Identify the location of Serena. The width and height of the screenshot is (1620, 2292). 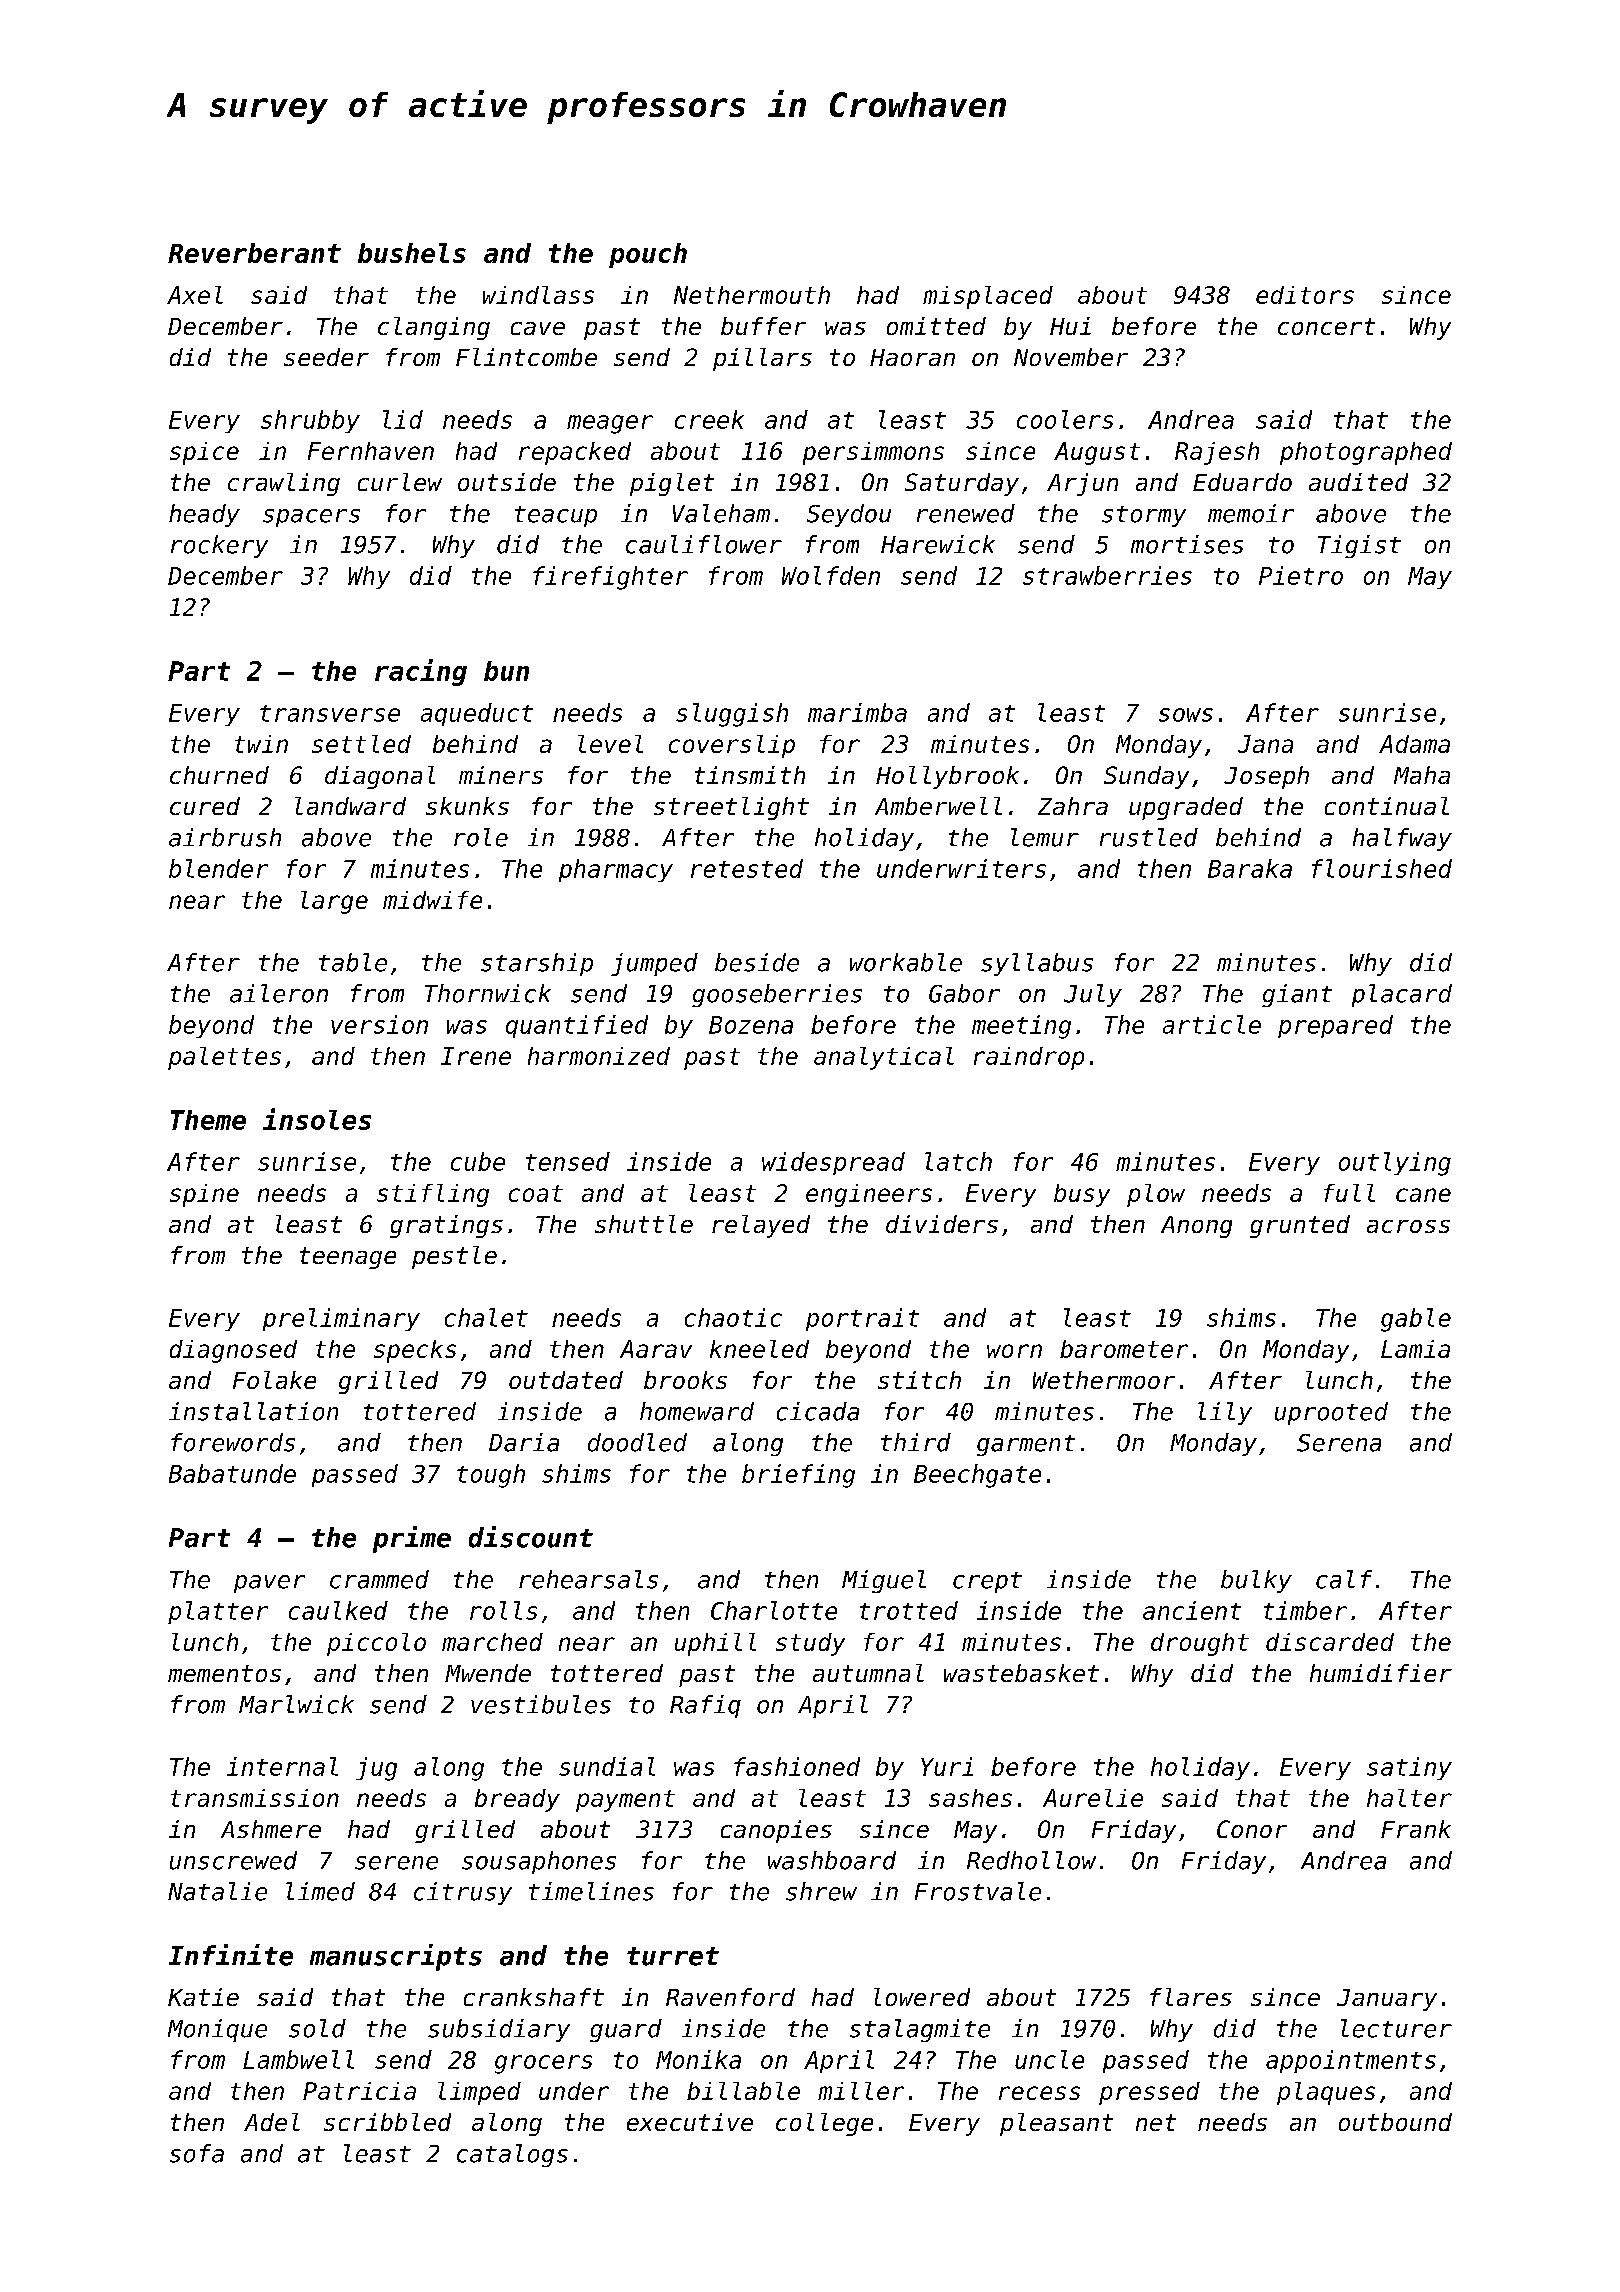
(1339, 1443).
